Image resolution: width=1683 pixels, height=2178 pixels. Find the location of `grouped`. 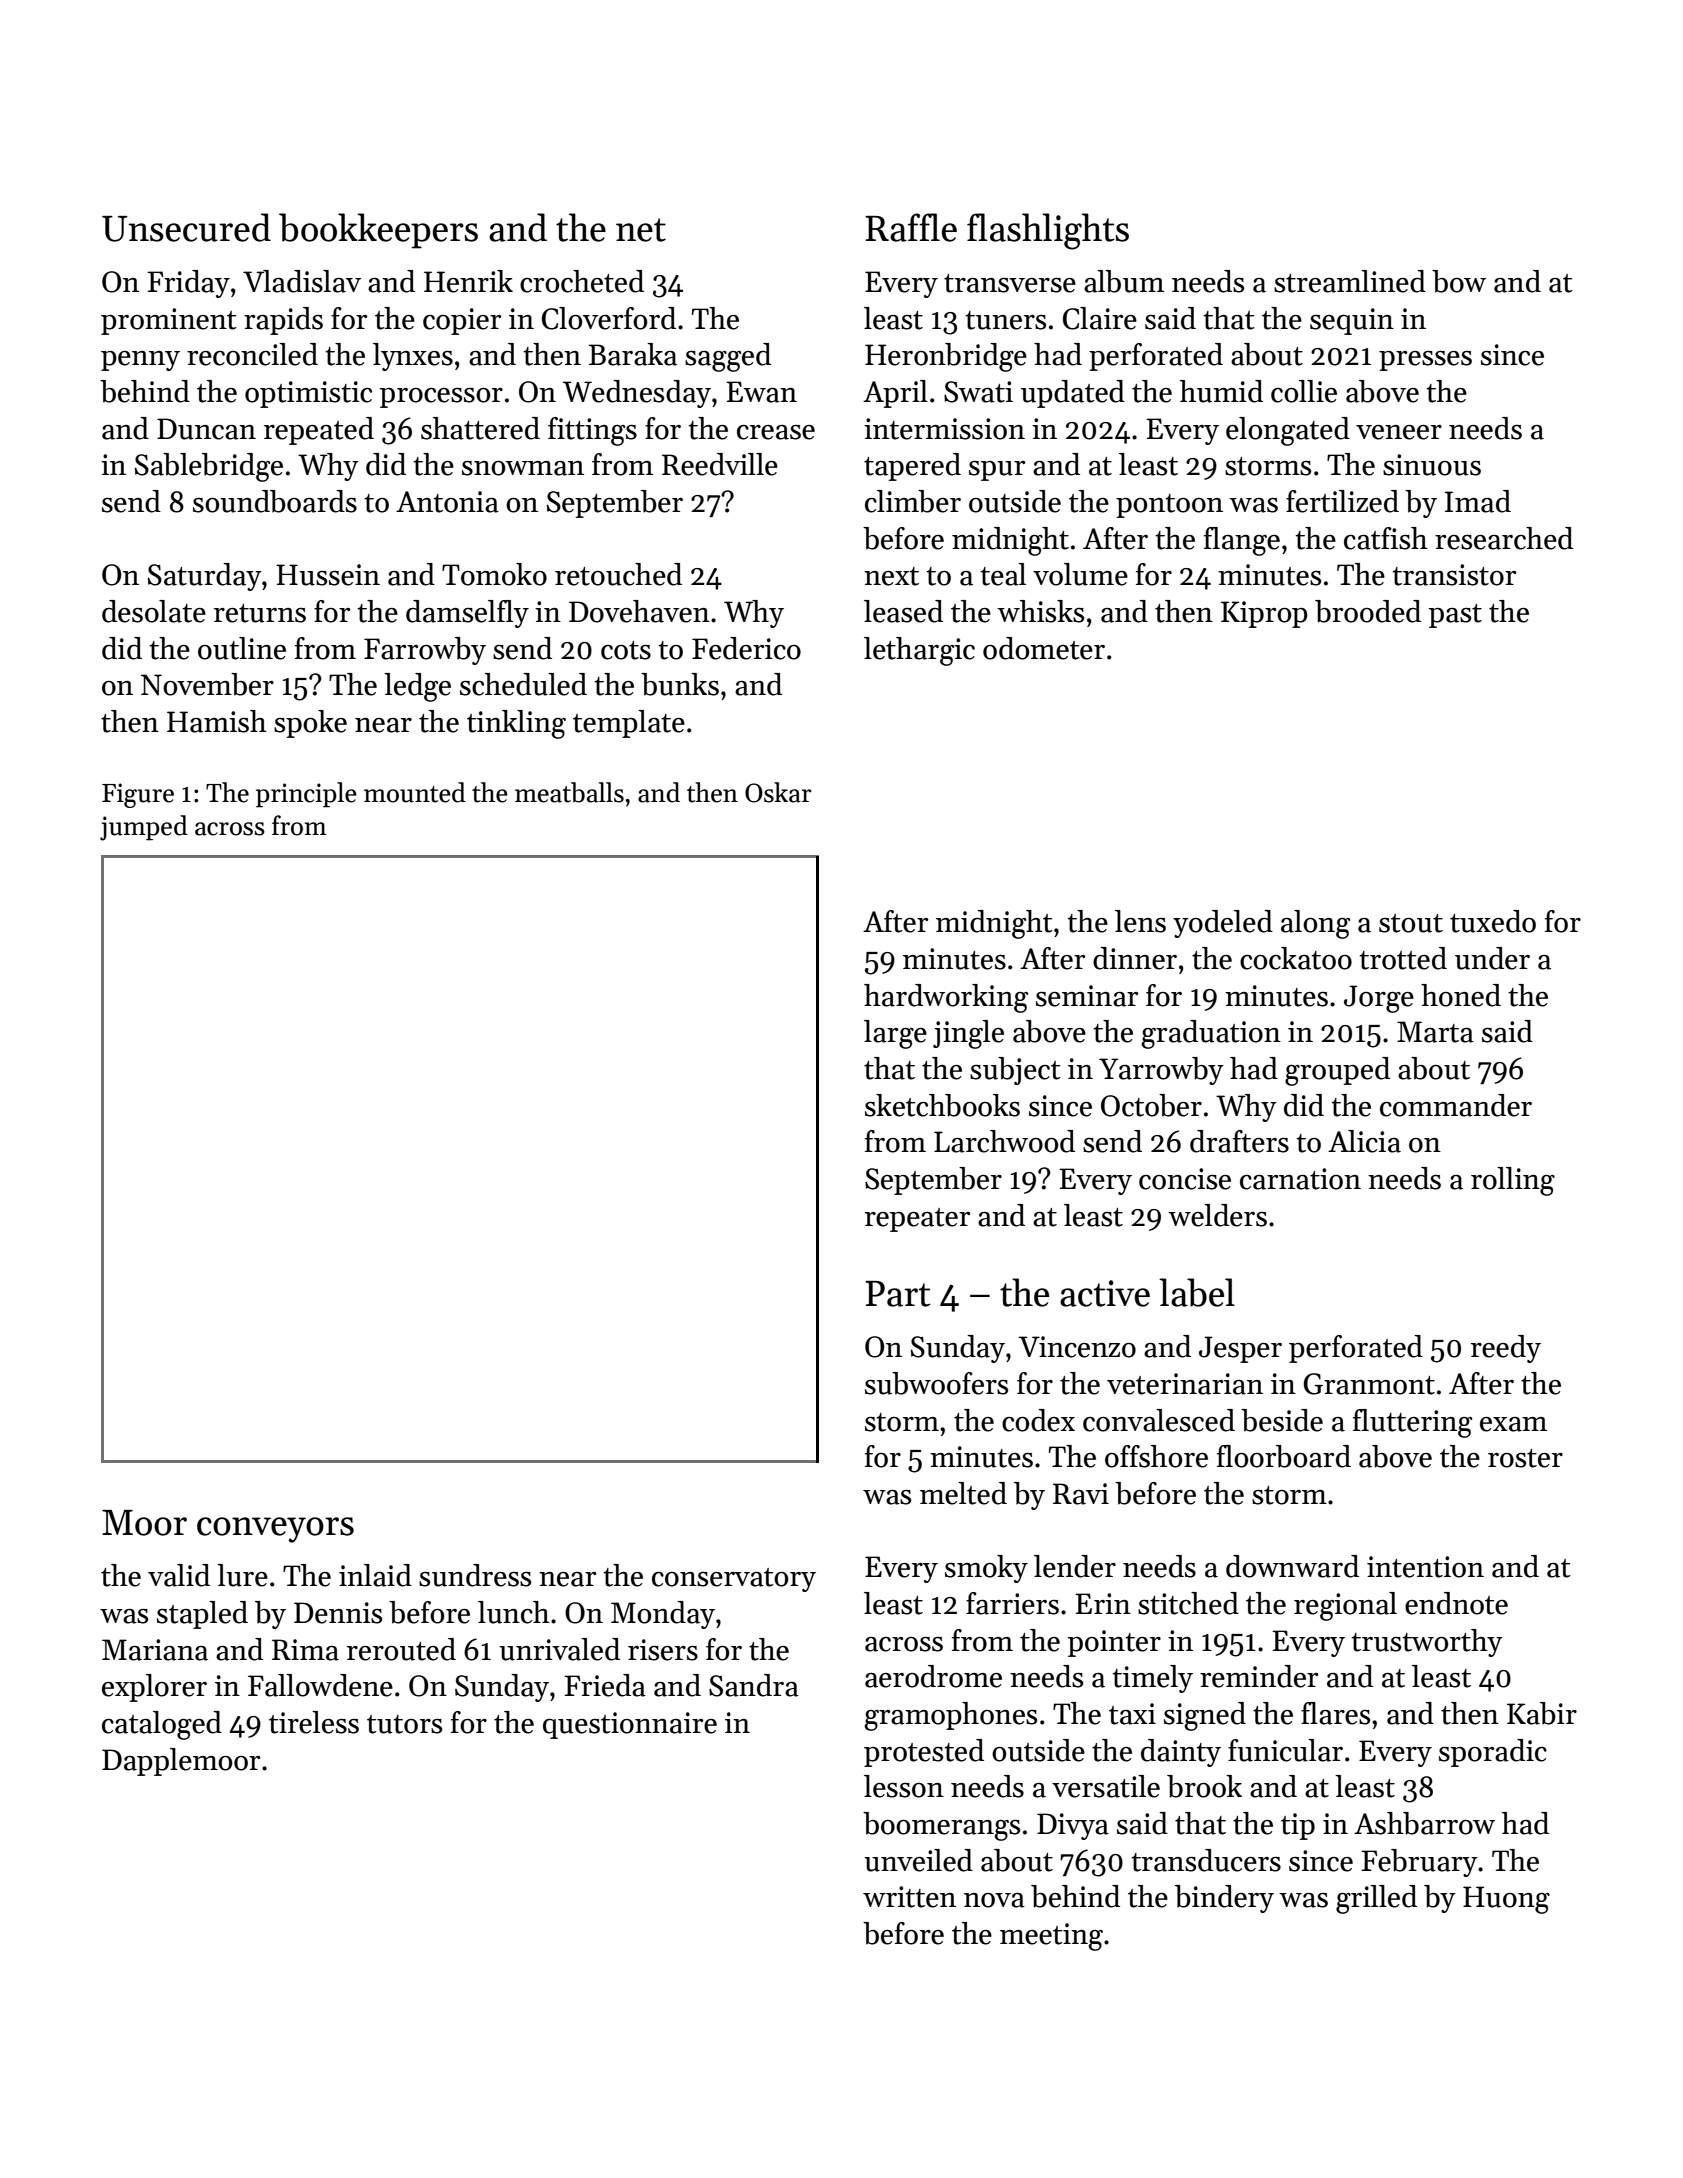

grouped is located at coordinates (1337, 1071).
